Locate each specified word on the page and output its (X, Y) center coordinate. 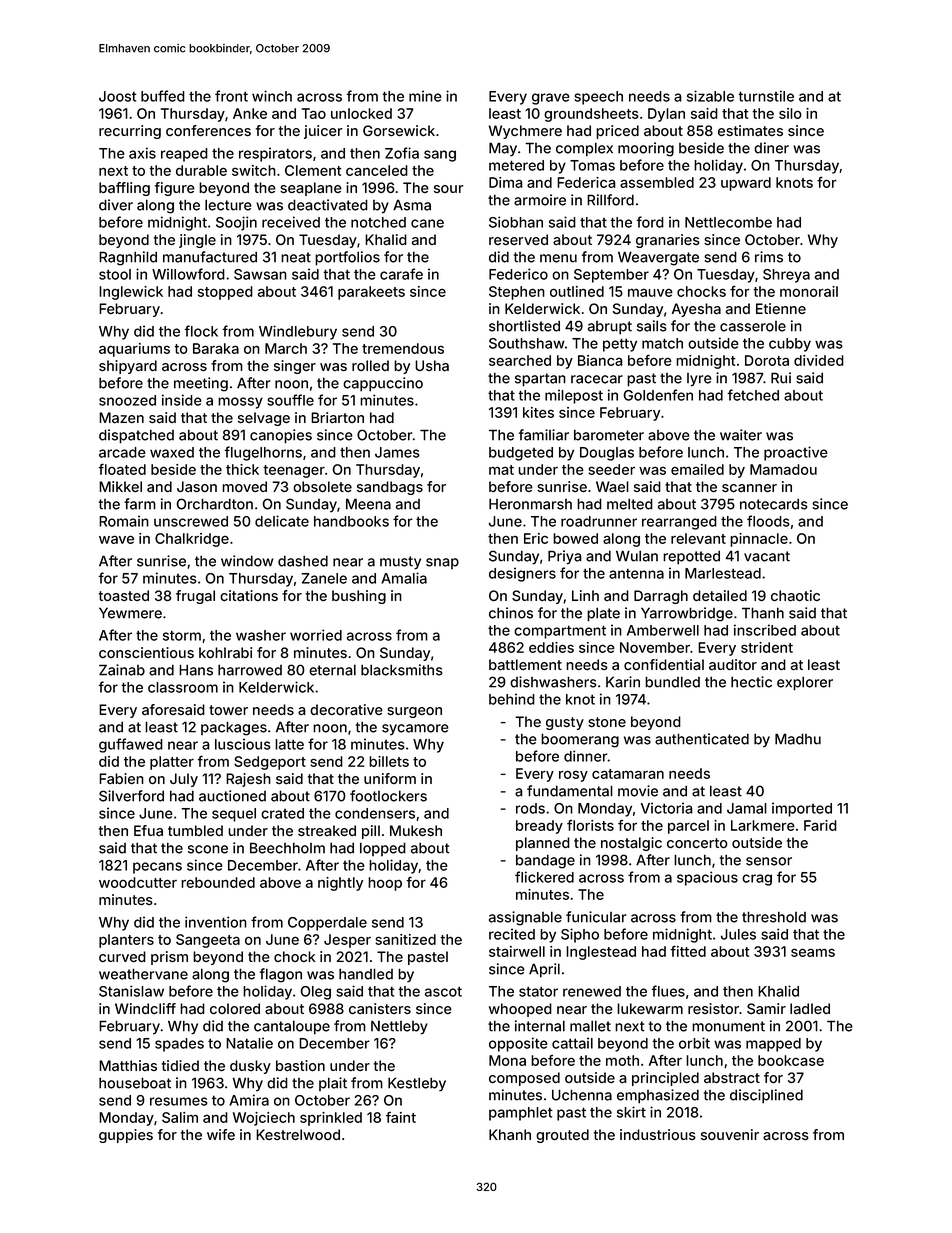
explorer (805, 683)
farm (140, 504)
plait (333, 1084)
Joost (118, 96)
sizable (710, 96)
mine (425, 96)
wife (221, 1135)
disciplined (766, 1096)
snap (442, 563)
